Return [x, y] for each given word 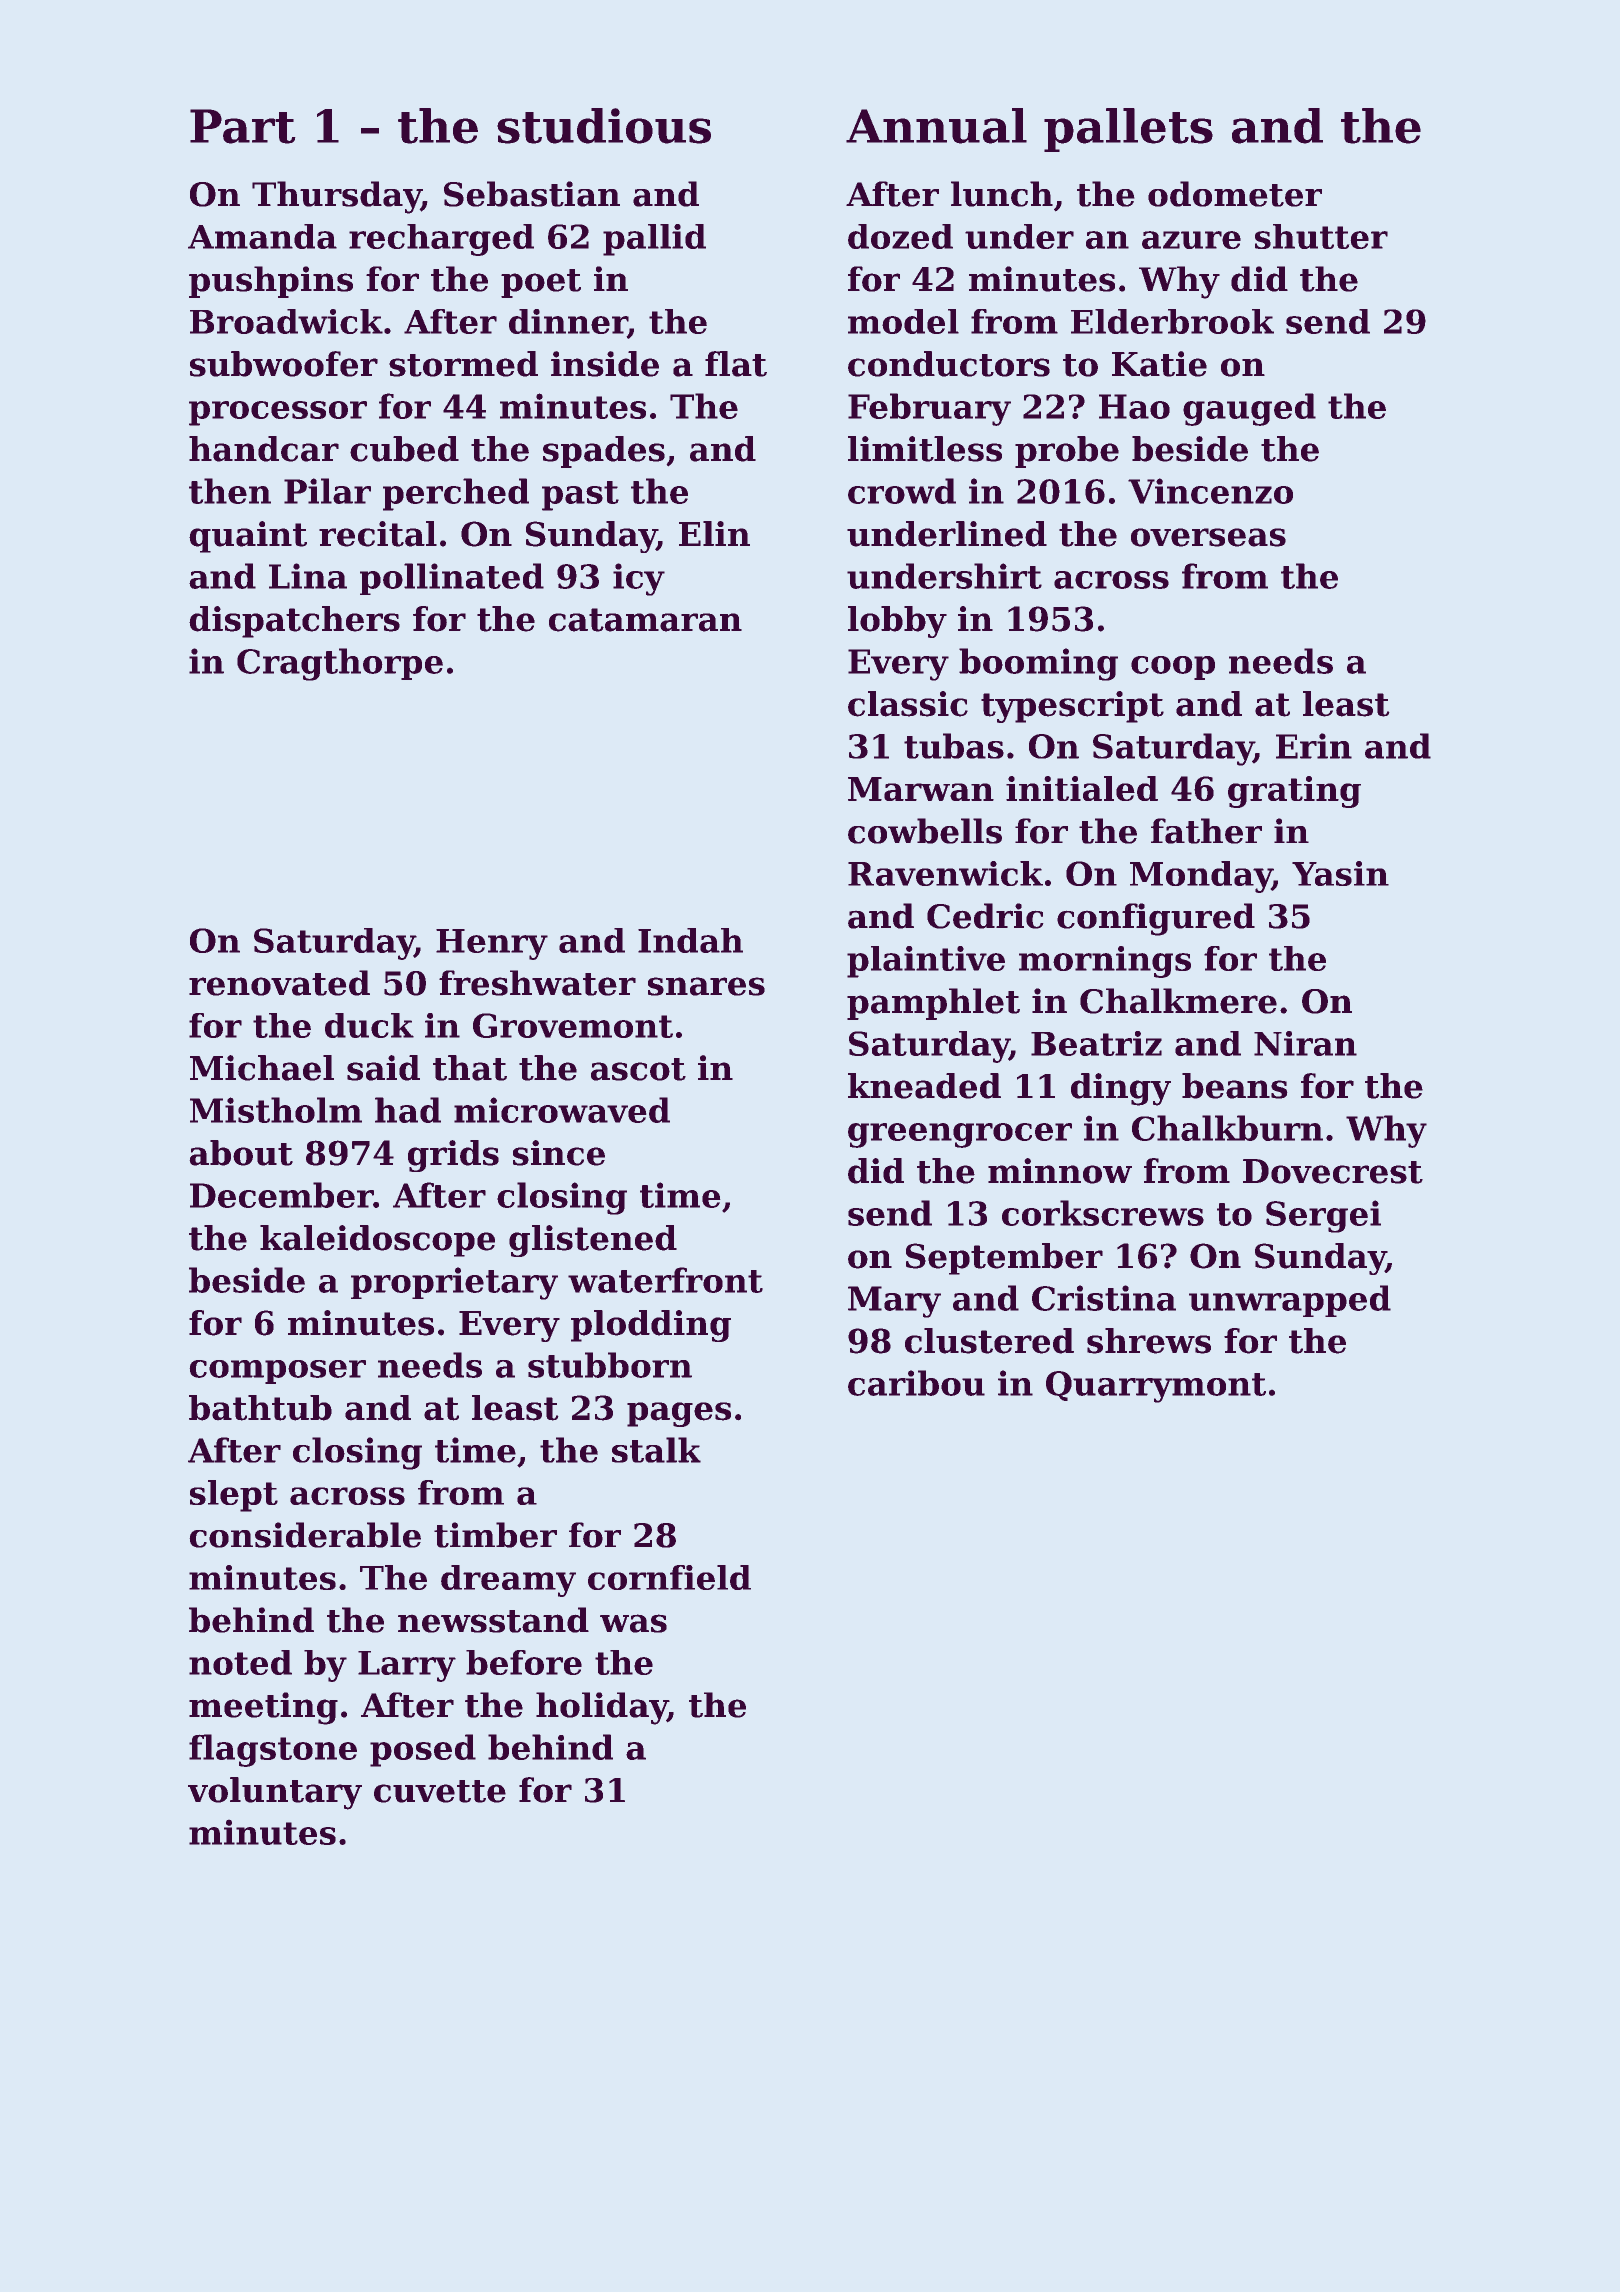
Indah [690, 940]
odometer [1235, 194]
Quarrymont [1156, 1387]
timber [495, 1535]
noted [240, 1662]
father [1206, 831]
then [230, 491]
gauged [1249, 409]
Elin [714, 533]
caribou [916, 1383]
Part [243, 126]
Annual [936, 126]
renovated [279, 983]
